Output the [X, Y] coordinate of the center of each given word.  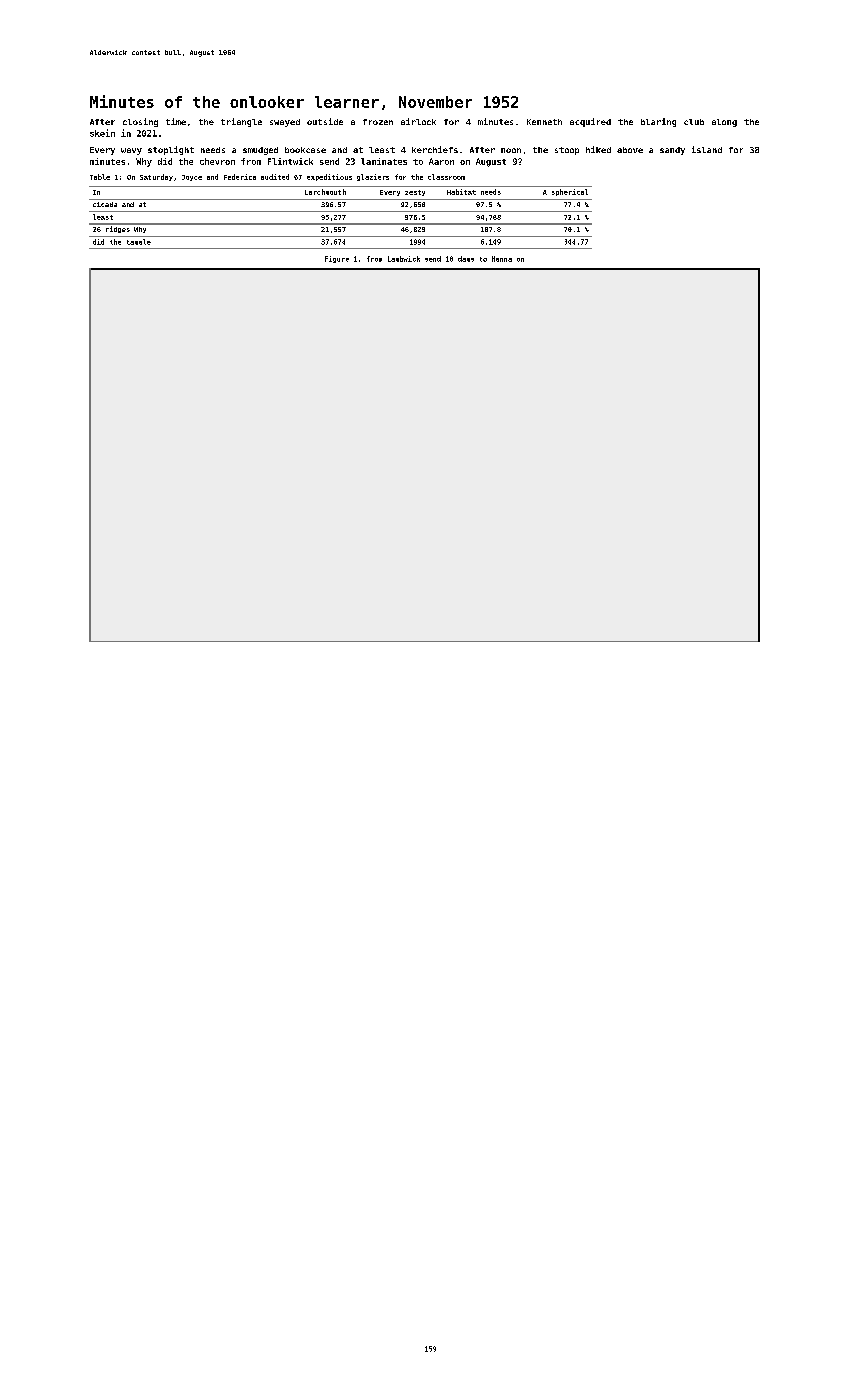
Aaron [441, 161]
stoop [567, 151]
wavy [131, 151]
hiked [598, 149]
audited [275, 177]
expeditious [329, 177]
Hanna [502, 259]
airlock [418, 121]
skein [102, 133]
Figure [337, 259]
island [707, 149]
